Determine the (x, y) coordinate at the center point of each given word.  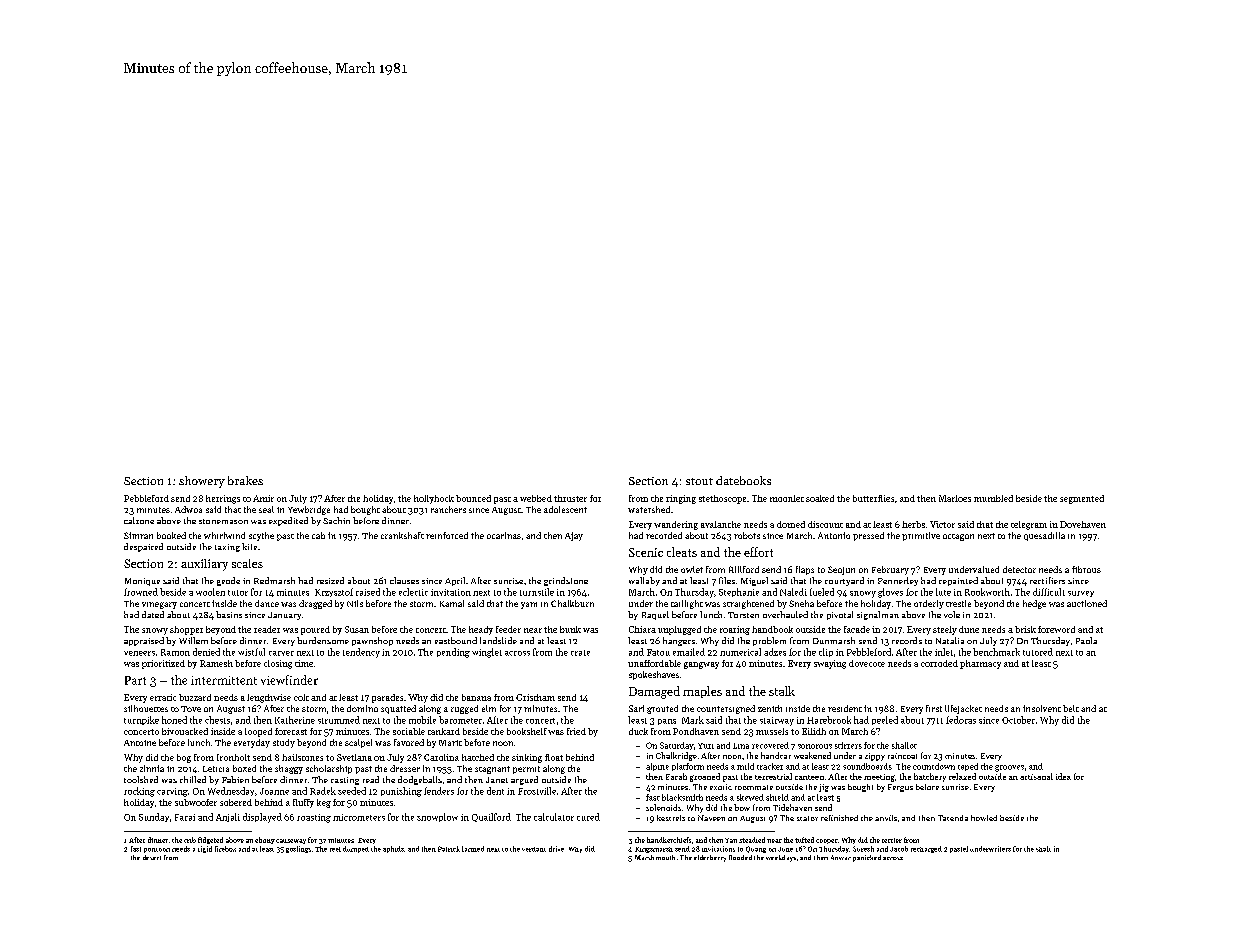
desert (152, 857)
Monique (142, 582)
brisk (1025, 629)
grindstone (566, 581)
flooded (740, 857)
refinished (839, 818)
